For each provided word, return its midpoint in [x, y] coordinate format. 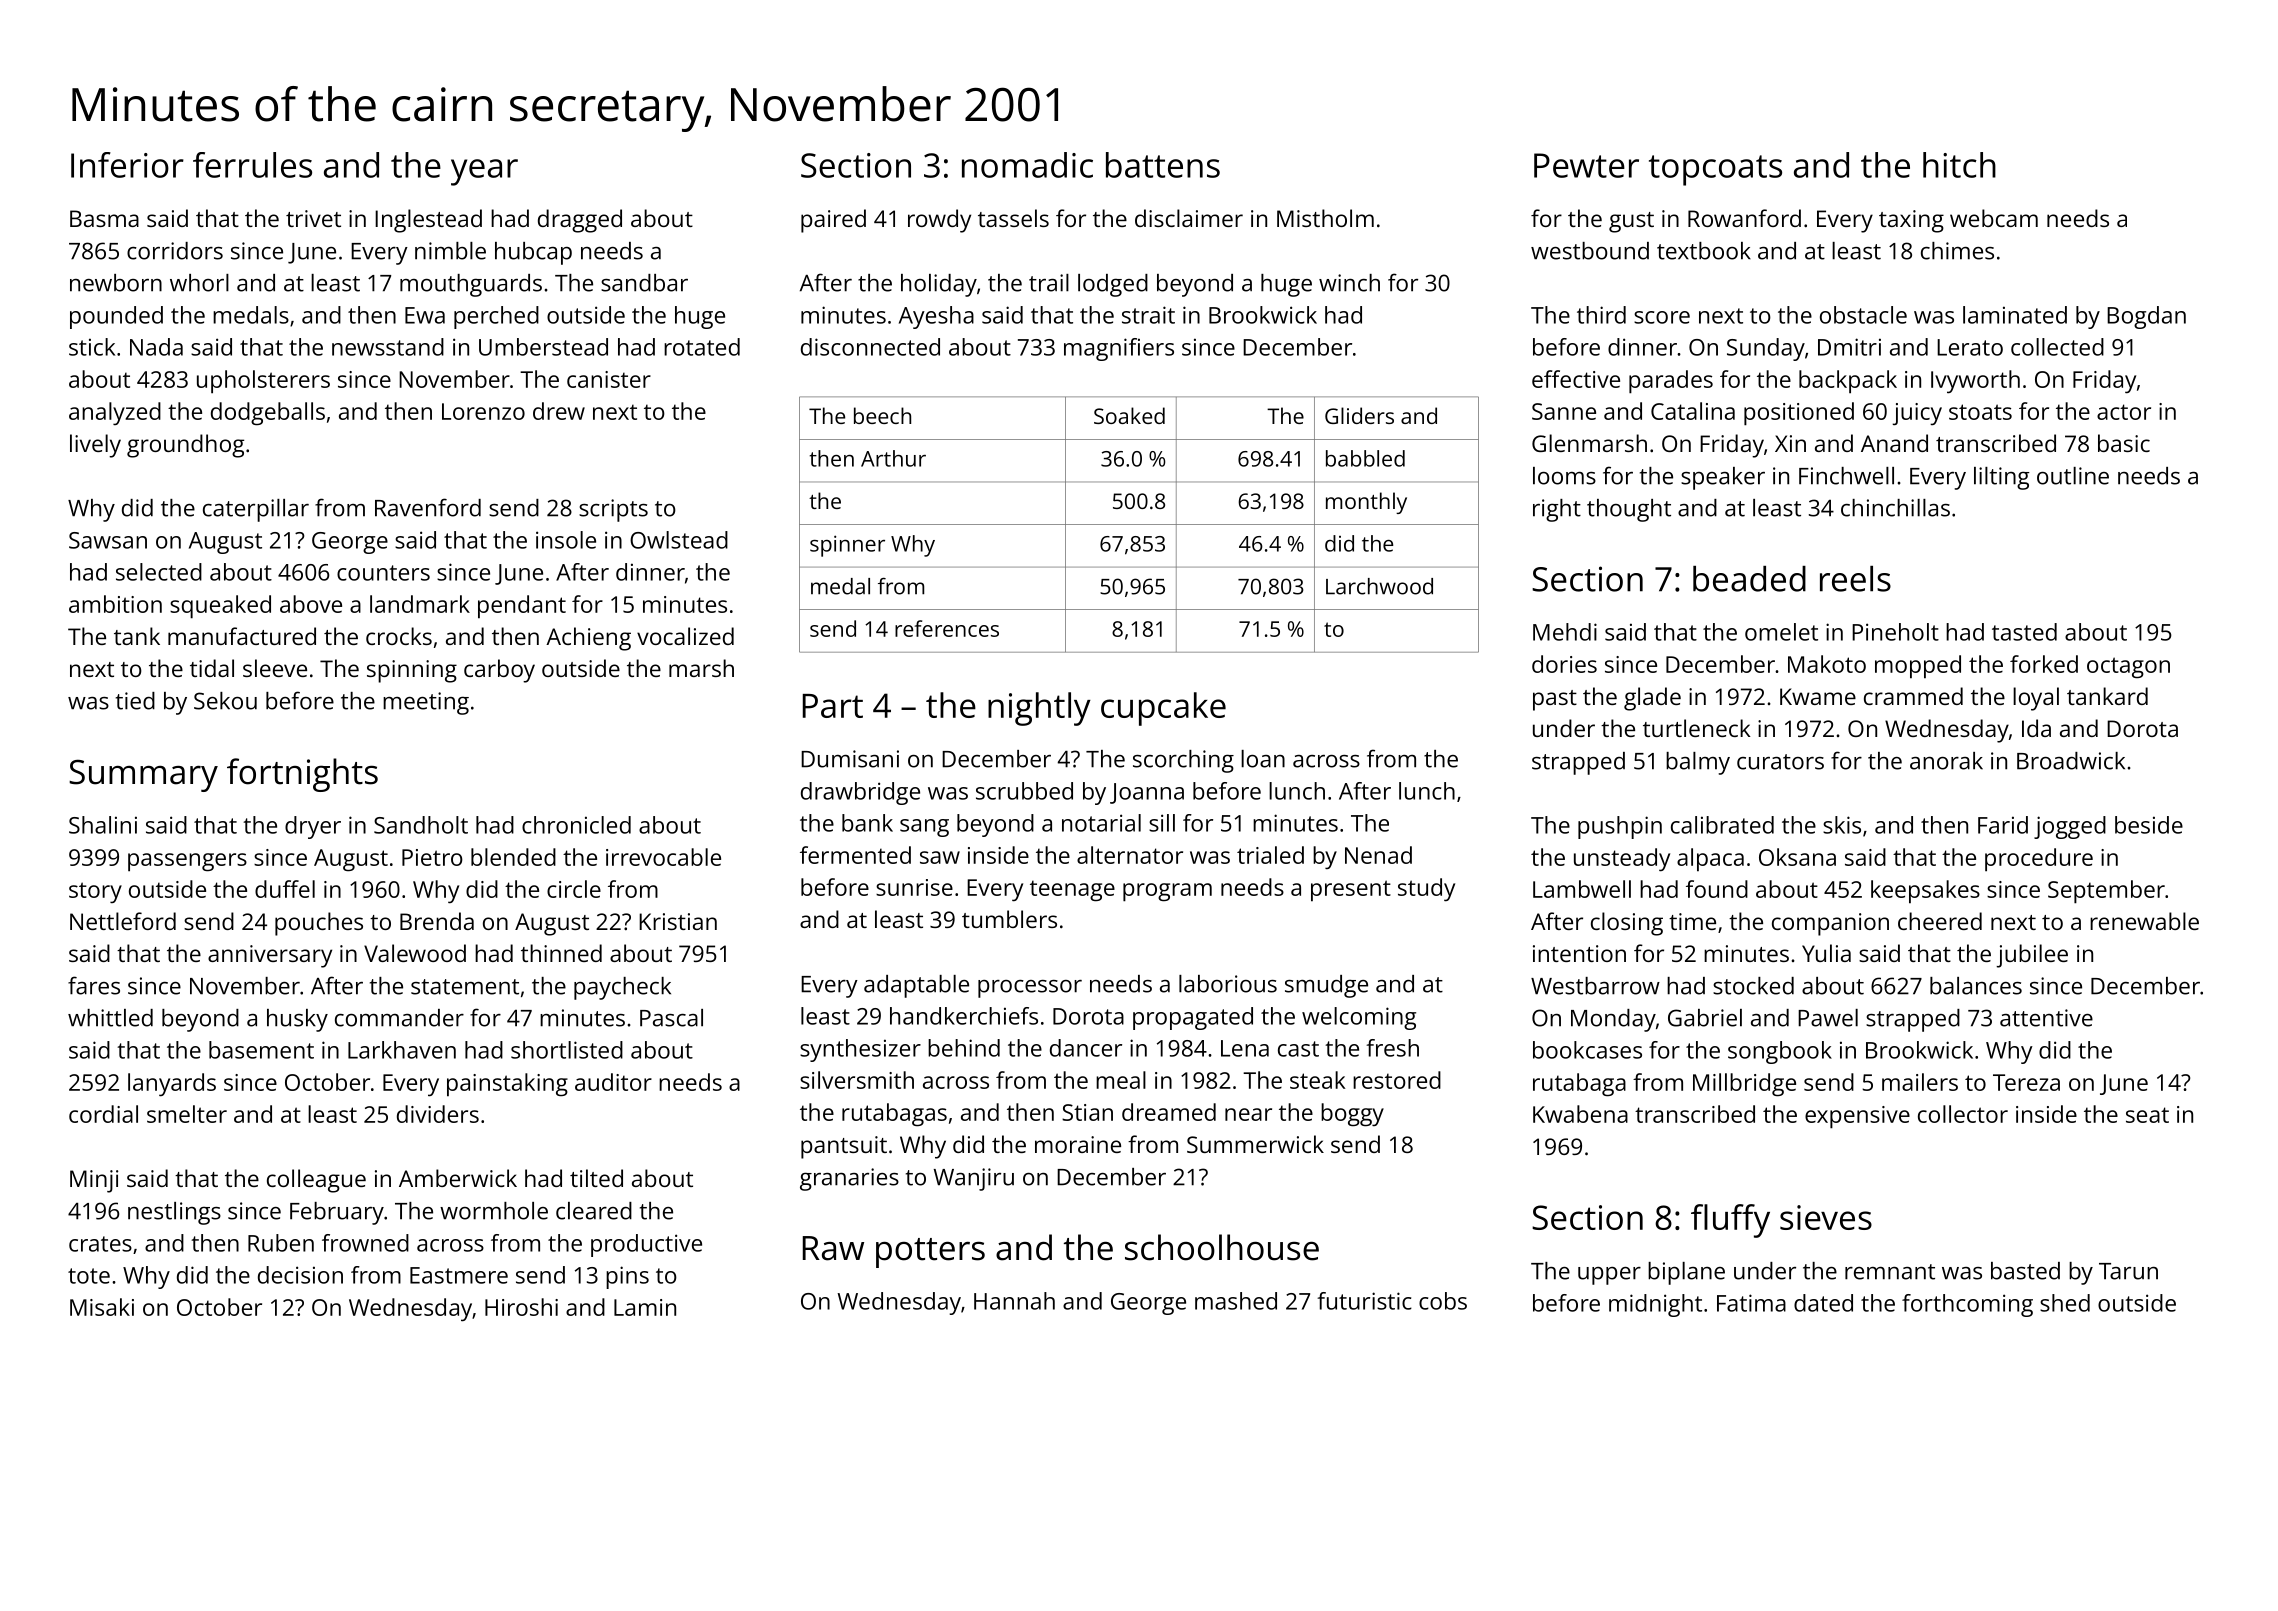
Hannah [1014, 1301]
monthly [1366, 503]
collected [2057, 347]
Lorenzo [483, 411]
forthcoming [1967, 1305]
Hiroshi [521, 1307]
